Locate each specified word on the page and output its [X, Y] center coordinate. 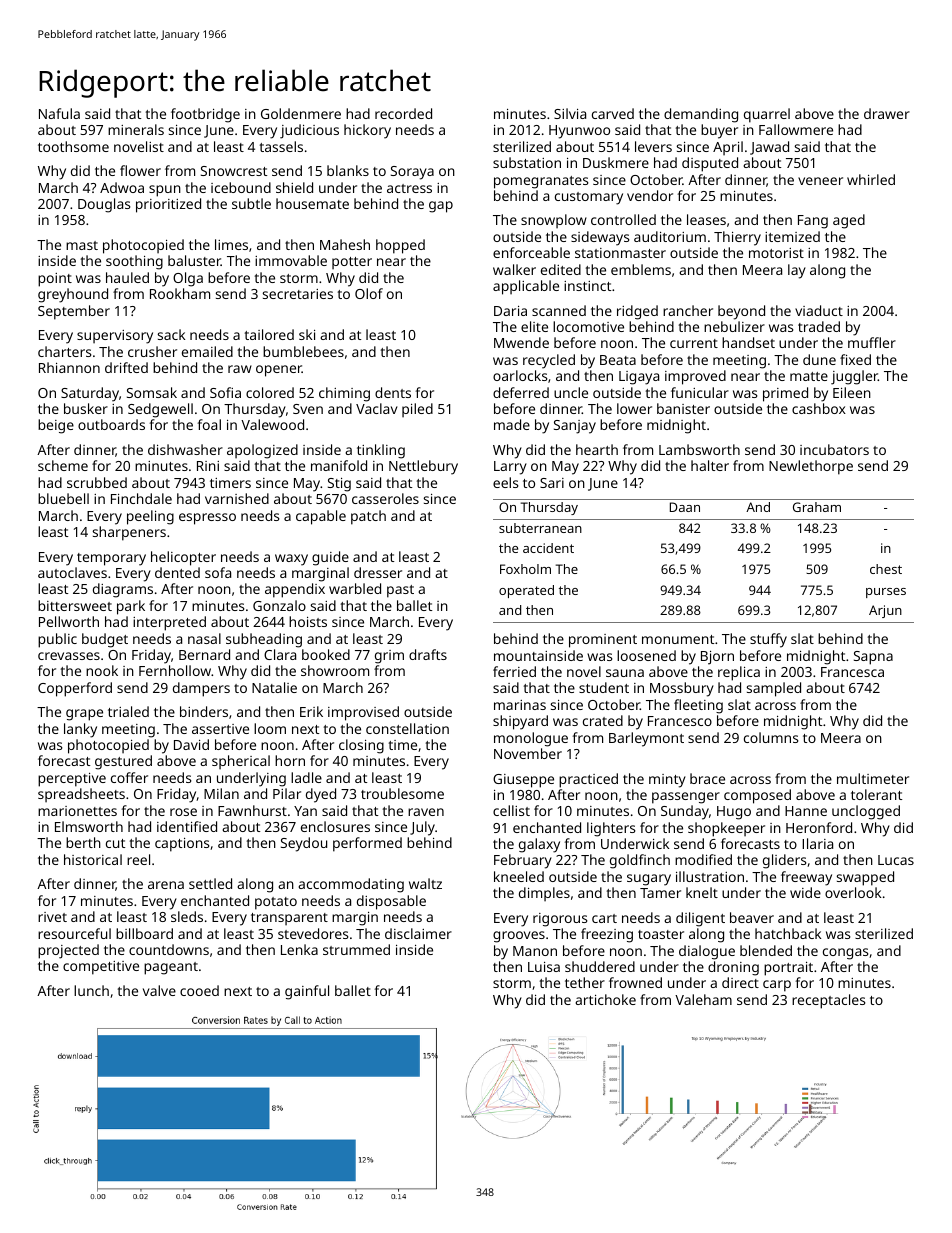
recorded [403, 113]
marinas [520, 705]
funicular [700, 392]
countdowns [169, 949]
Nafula [59, 113]
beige [56, 426]
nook [102, 670]
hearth [597, 449]
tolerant [876, 794]
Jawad [769, 148]
